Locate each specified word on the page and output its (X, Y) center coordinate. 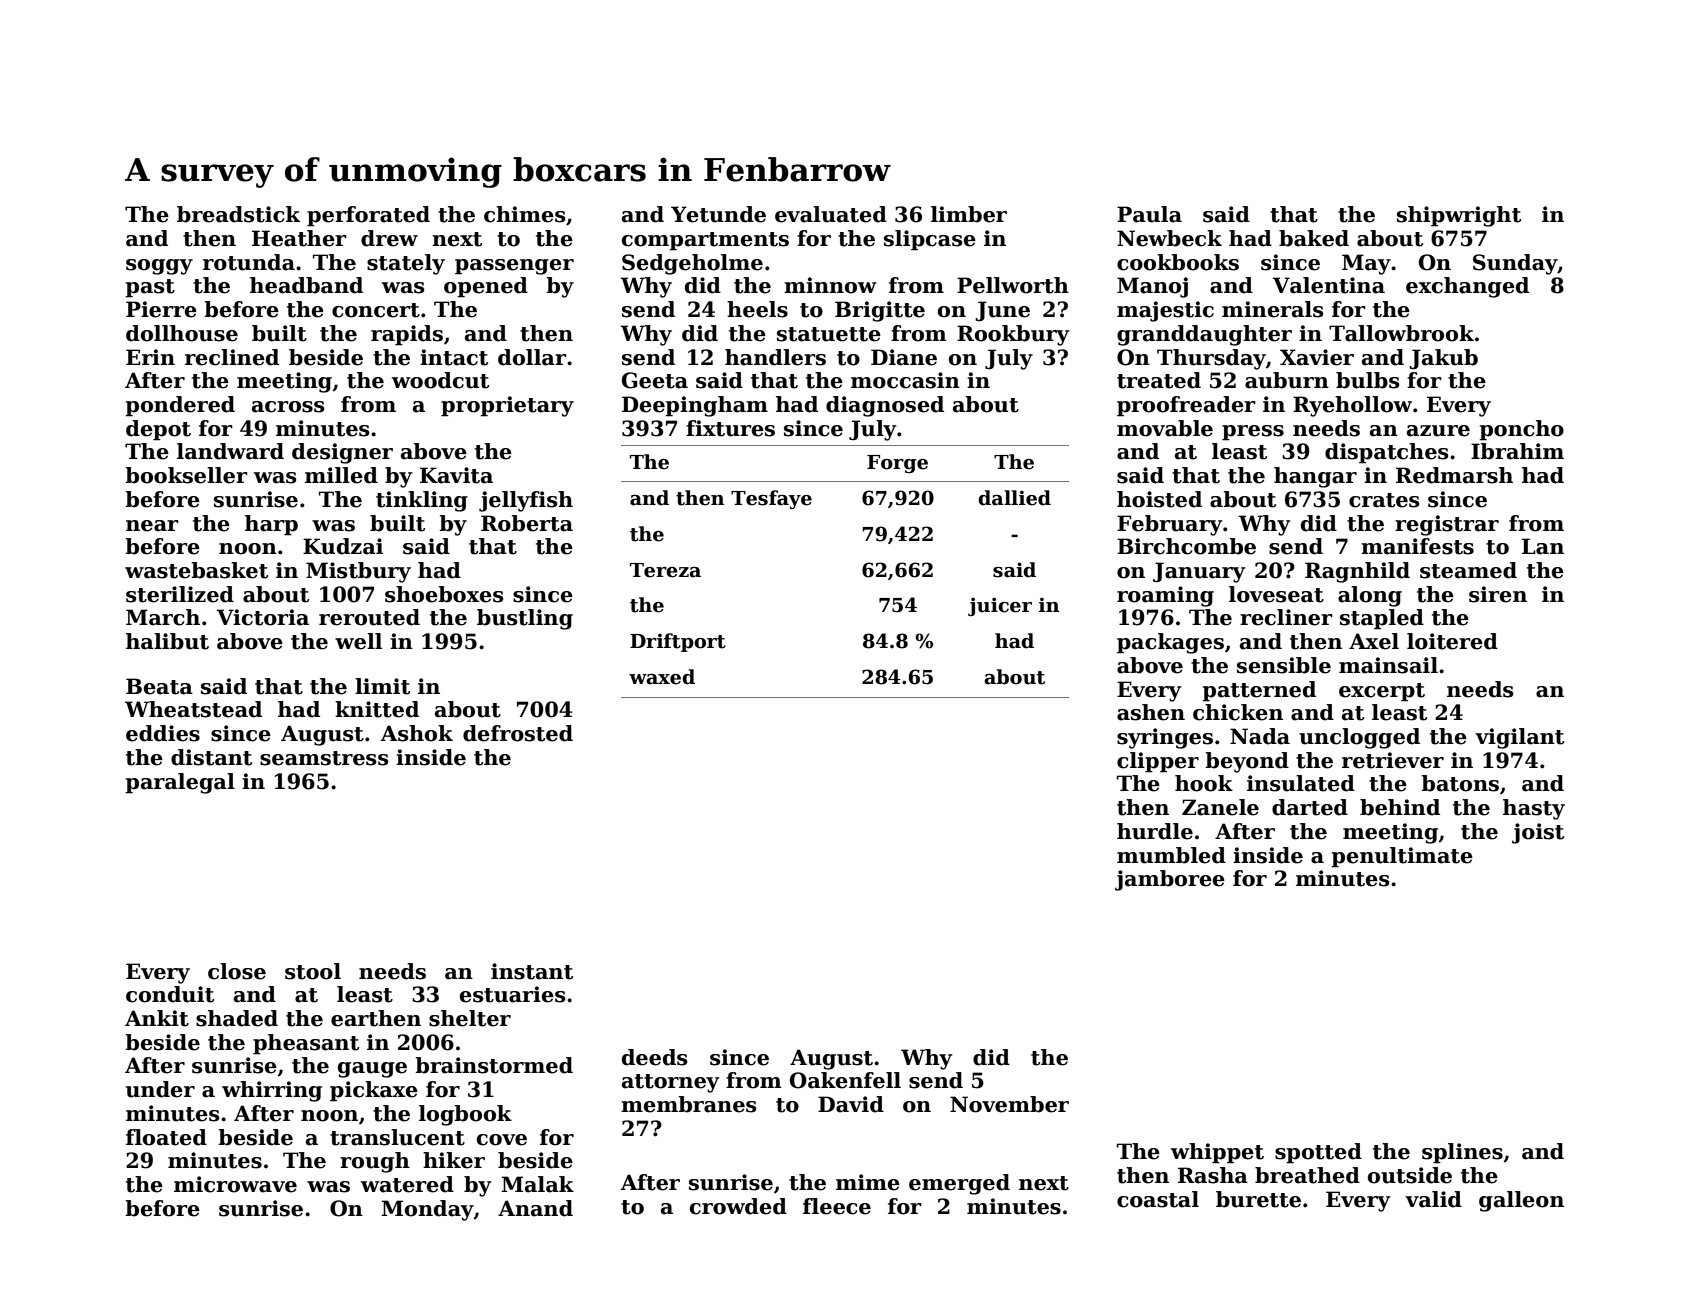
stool (313, 971)
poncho (1521, 430)
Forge (897, 464)
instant (532, 971)
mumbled (1171, 855)
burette (1258, 1199)
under (160, 1089)
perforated (368, 216)
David (851, 1104)
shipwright (1459, 216)
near (152, 526)
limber (969, 214)
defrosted (518, 733)
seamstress (324, 758)
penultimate (1402, 857)
